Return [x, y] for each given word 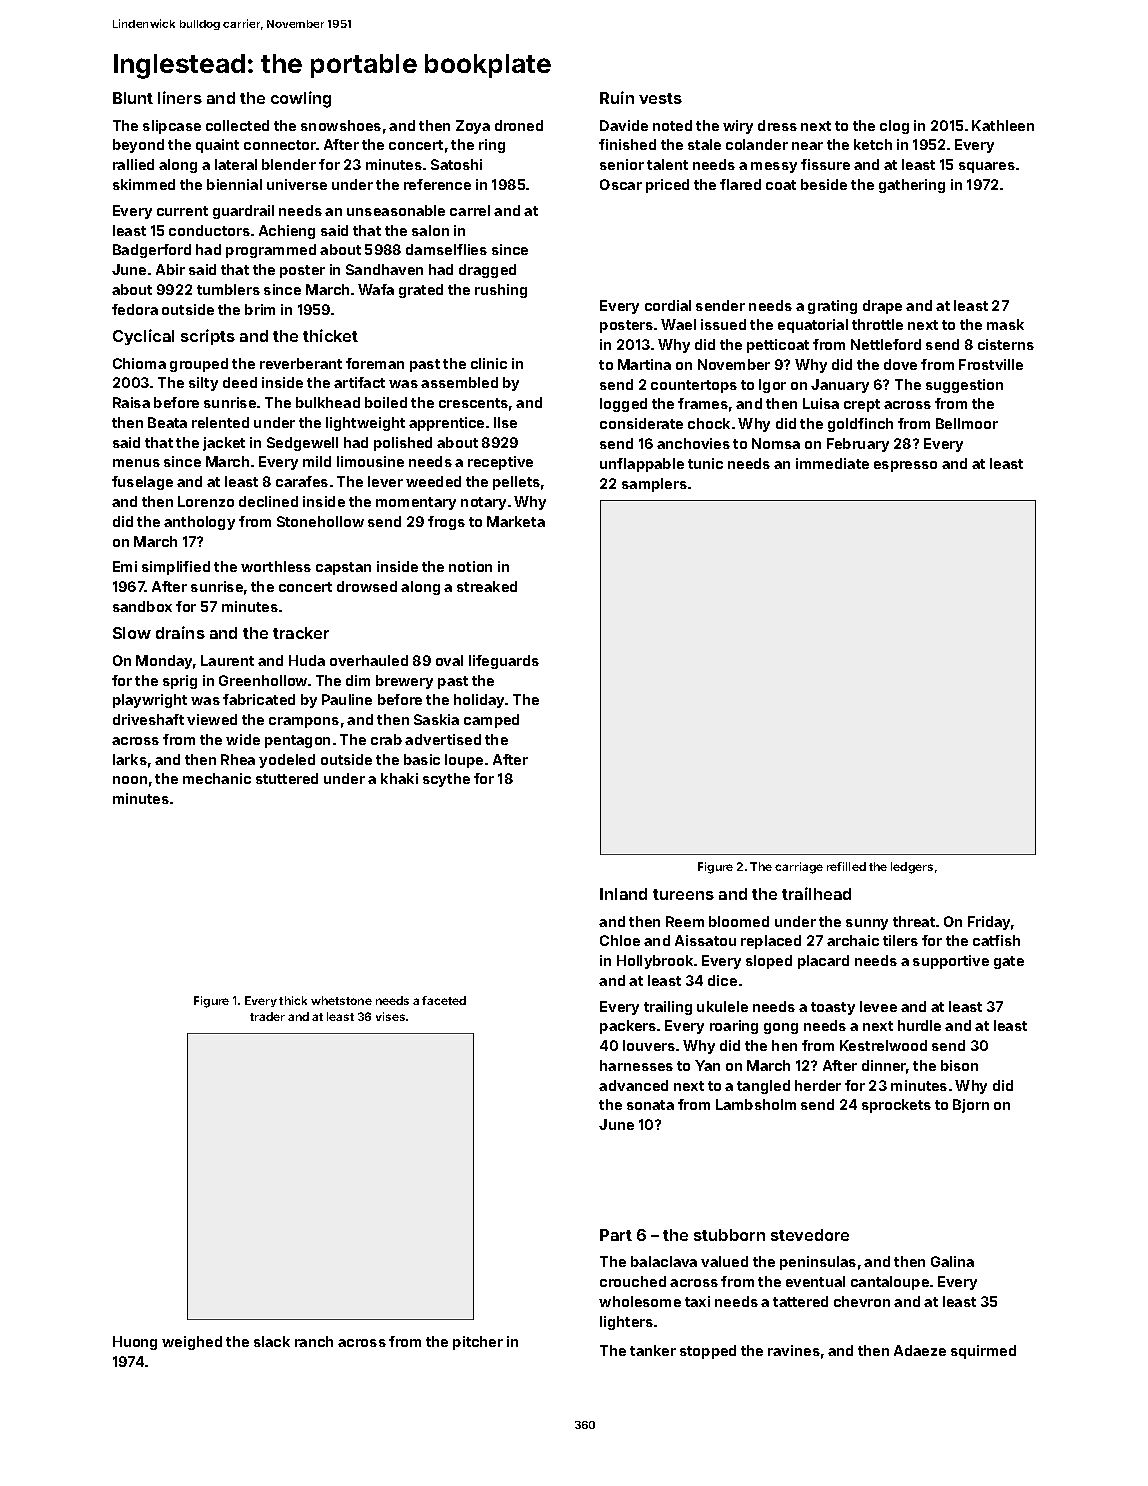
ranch [314, 1341]
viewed [212, 719]
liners [180, 97]
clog [894, 127]
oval [449, 660]
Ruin [617, 97]
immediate [832, 463]
